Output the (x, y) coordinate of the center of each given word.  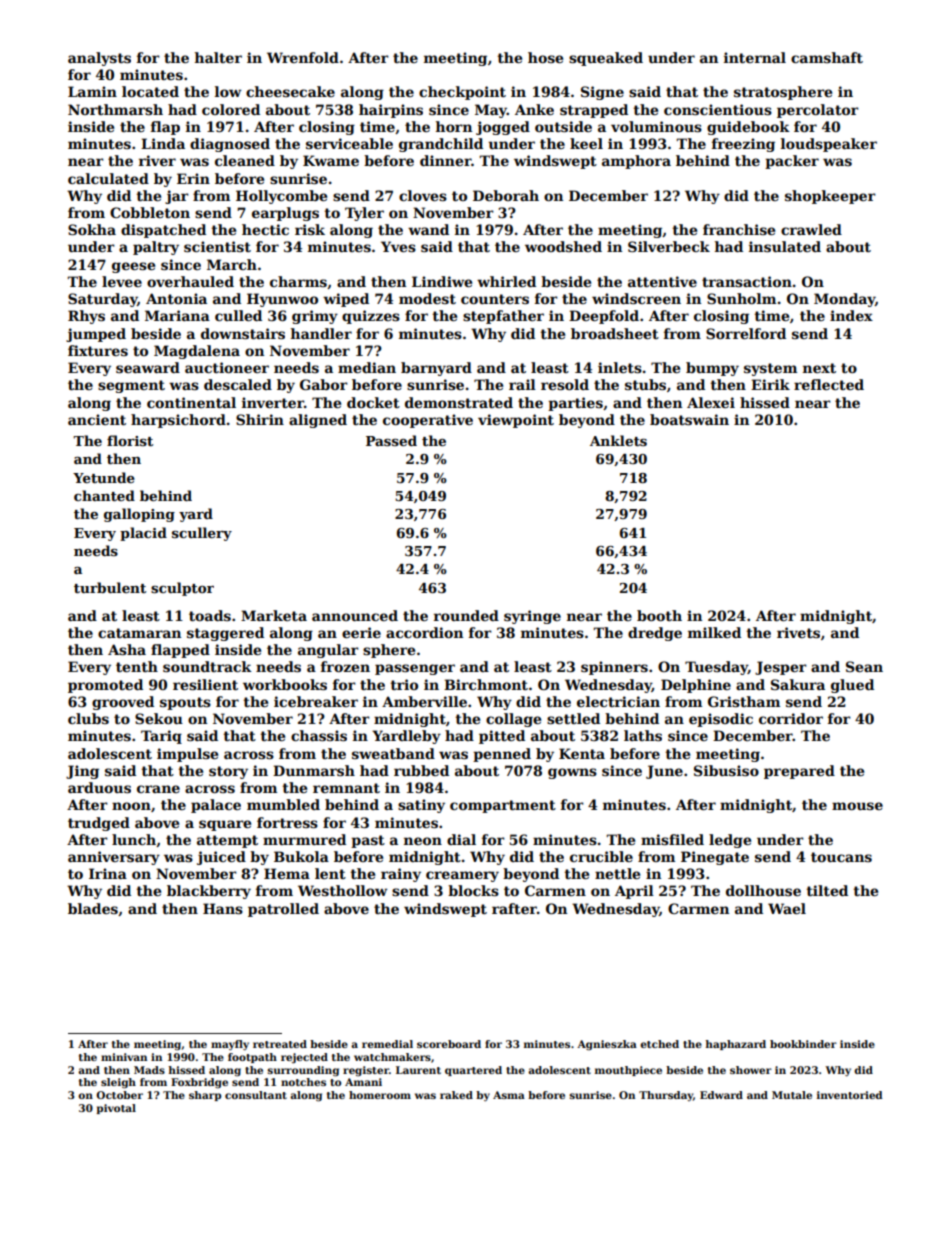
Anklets (618, 440)
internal (755, 57)
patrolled (283, 910)
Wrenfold (303, 57)
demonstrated (459, 402)
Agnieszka (607, 1045)
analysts (99, 59)
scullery (202, 534)
